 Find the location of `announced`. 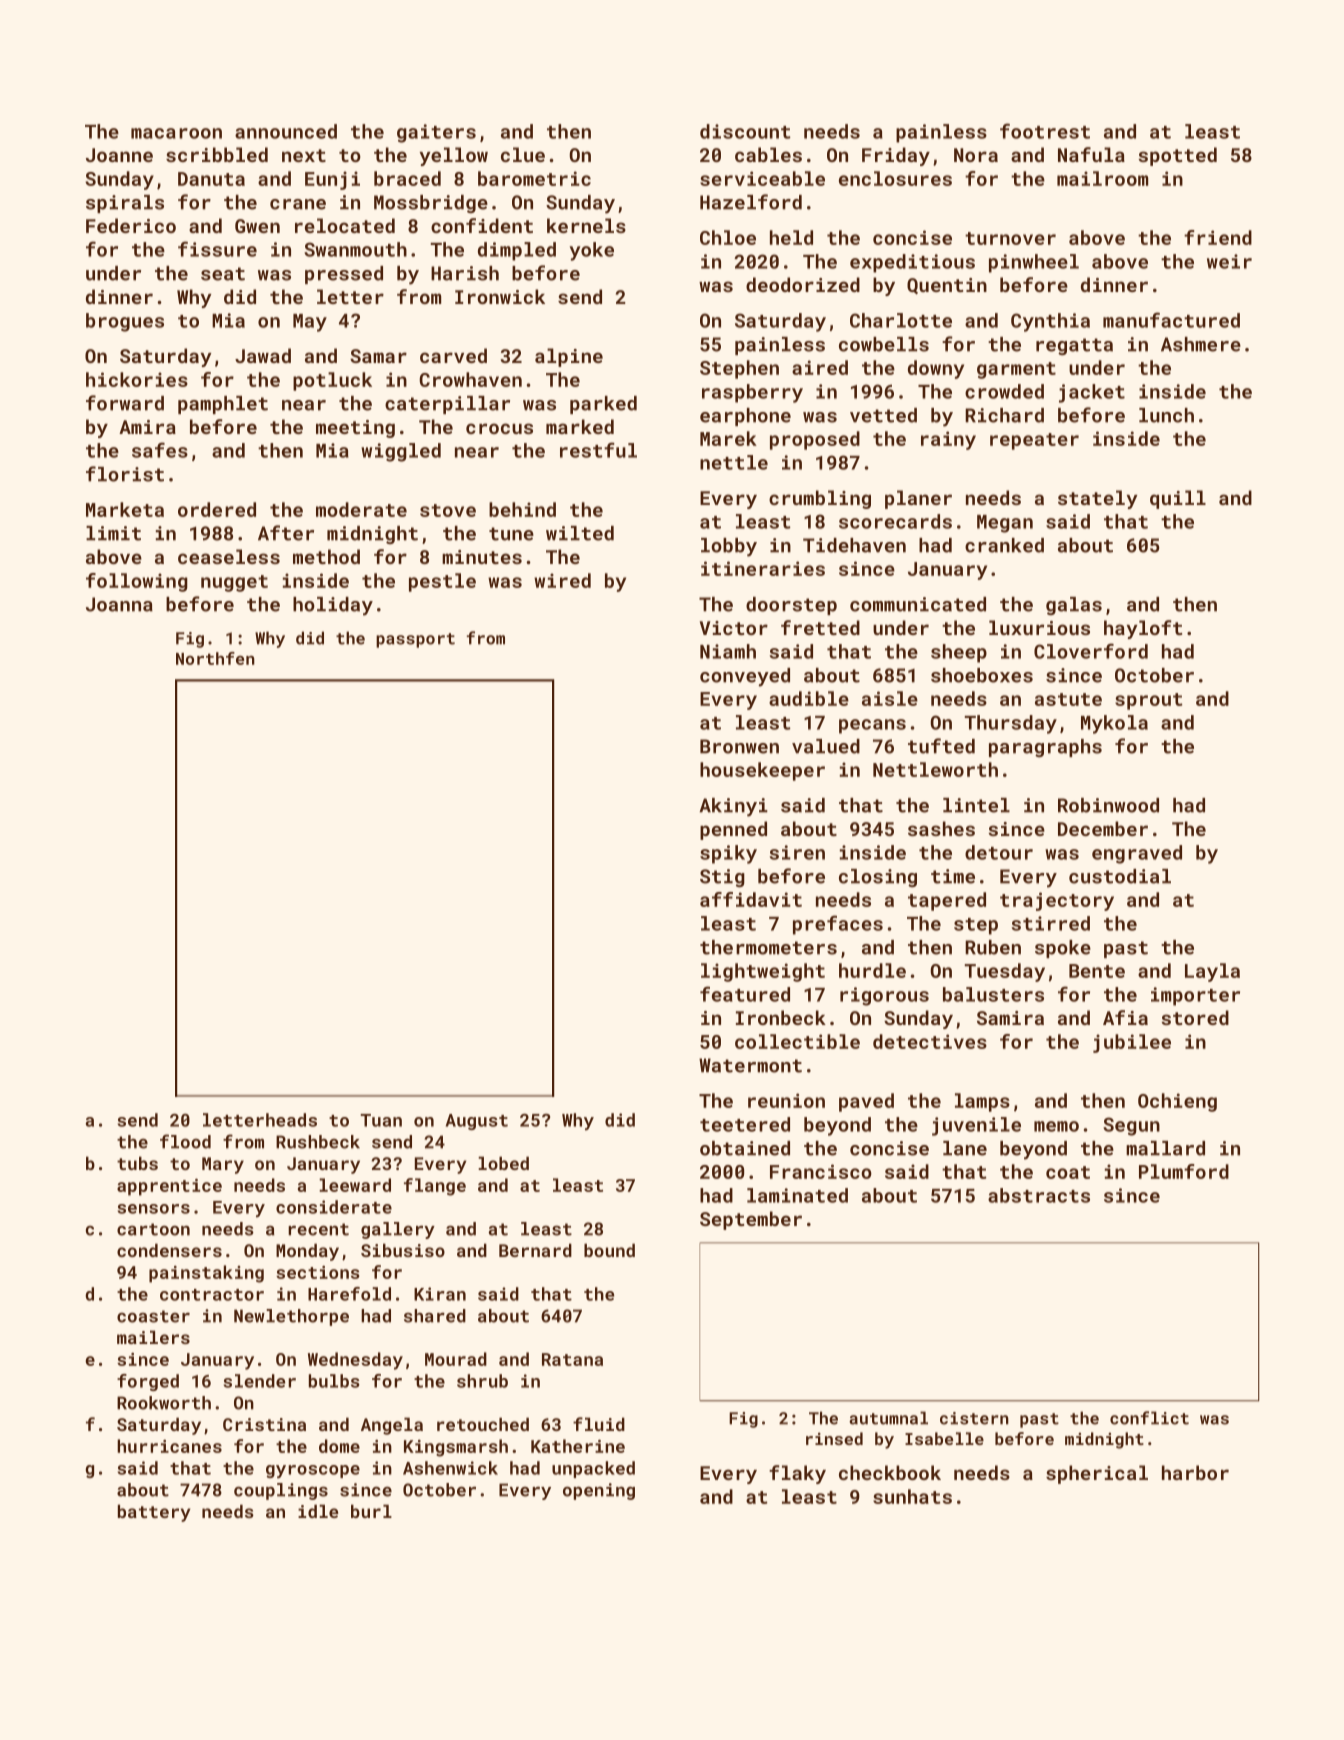

announced is located at coordinates (286, 131).
